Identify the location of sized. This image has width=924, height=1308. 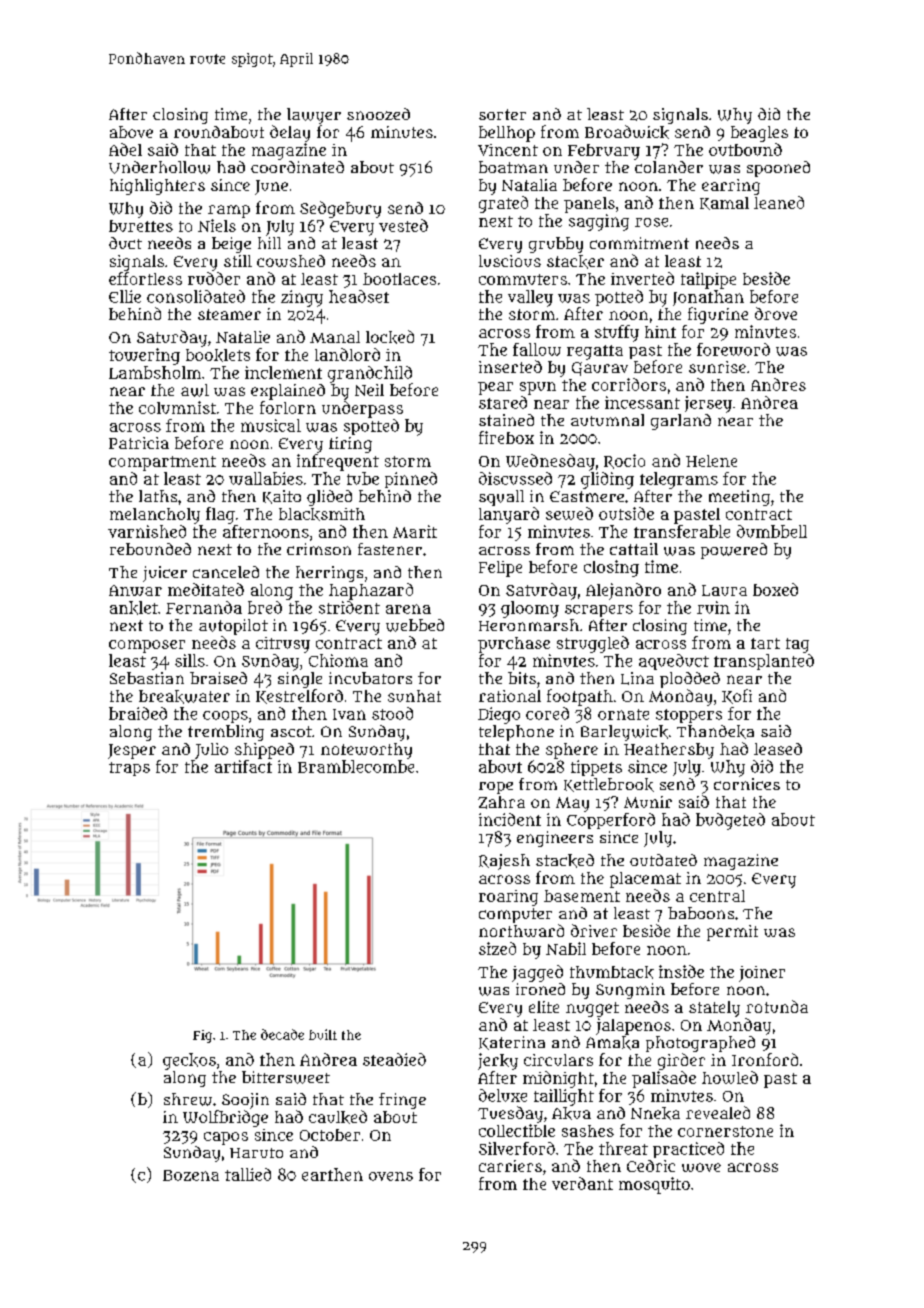
(497, 948).
